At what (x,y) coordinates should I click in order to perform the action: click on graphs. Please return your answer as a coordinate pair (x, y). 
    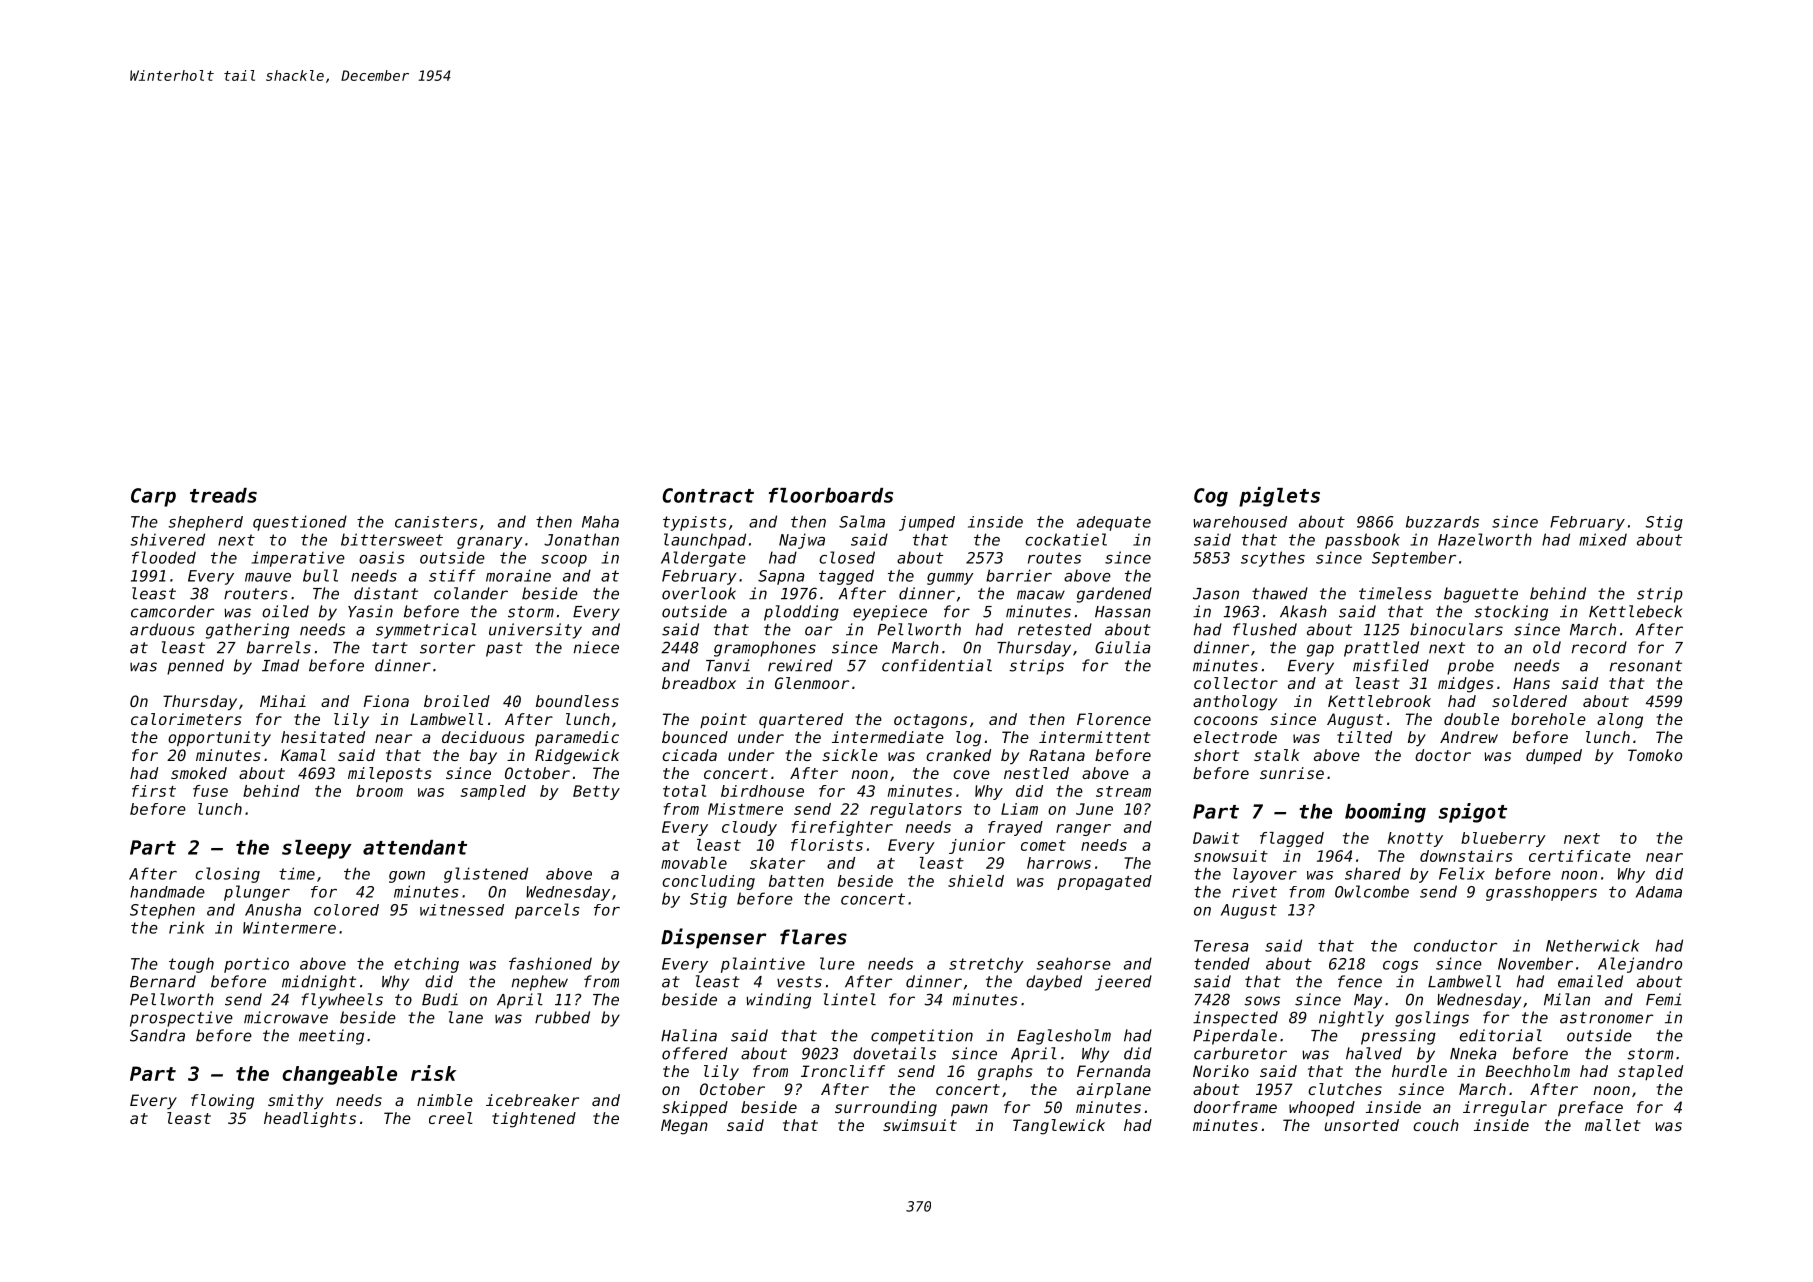
    Looking at the image, I should click on (1005, 1073).
